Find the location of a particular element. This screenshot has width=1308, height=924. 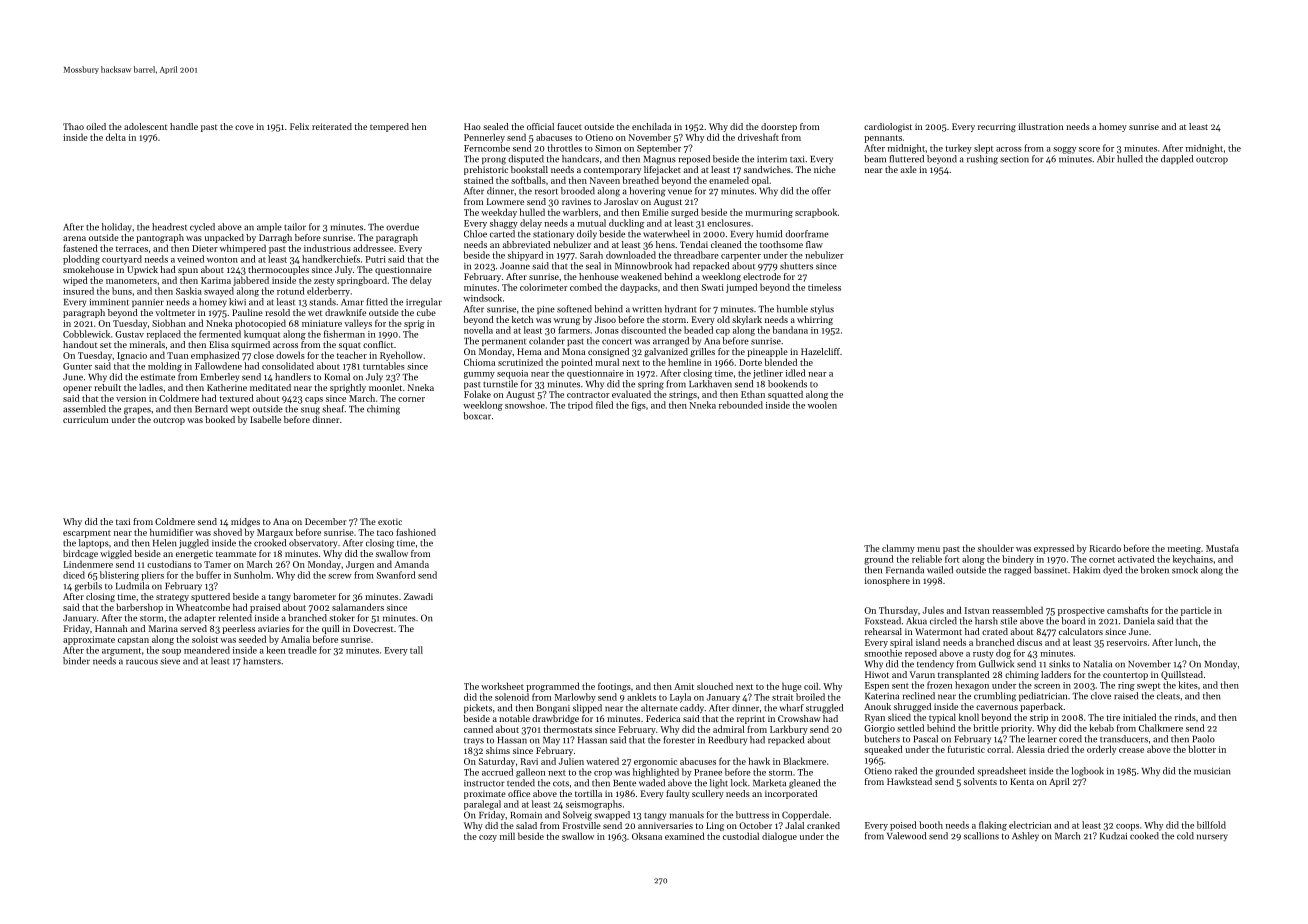

Amanda is located at coordinates (412, 564).
